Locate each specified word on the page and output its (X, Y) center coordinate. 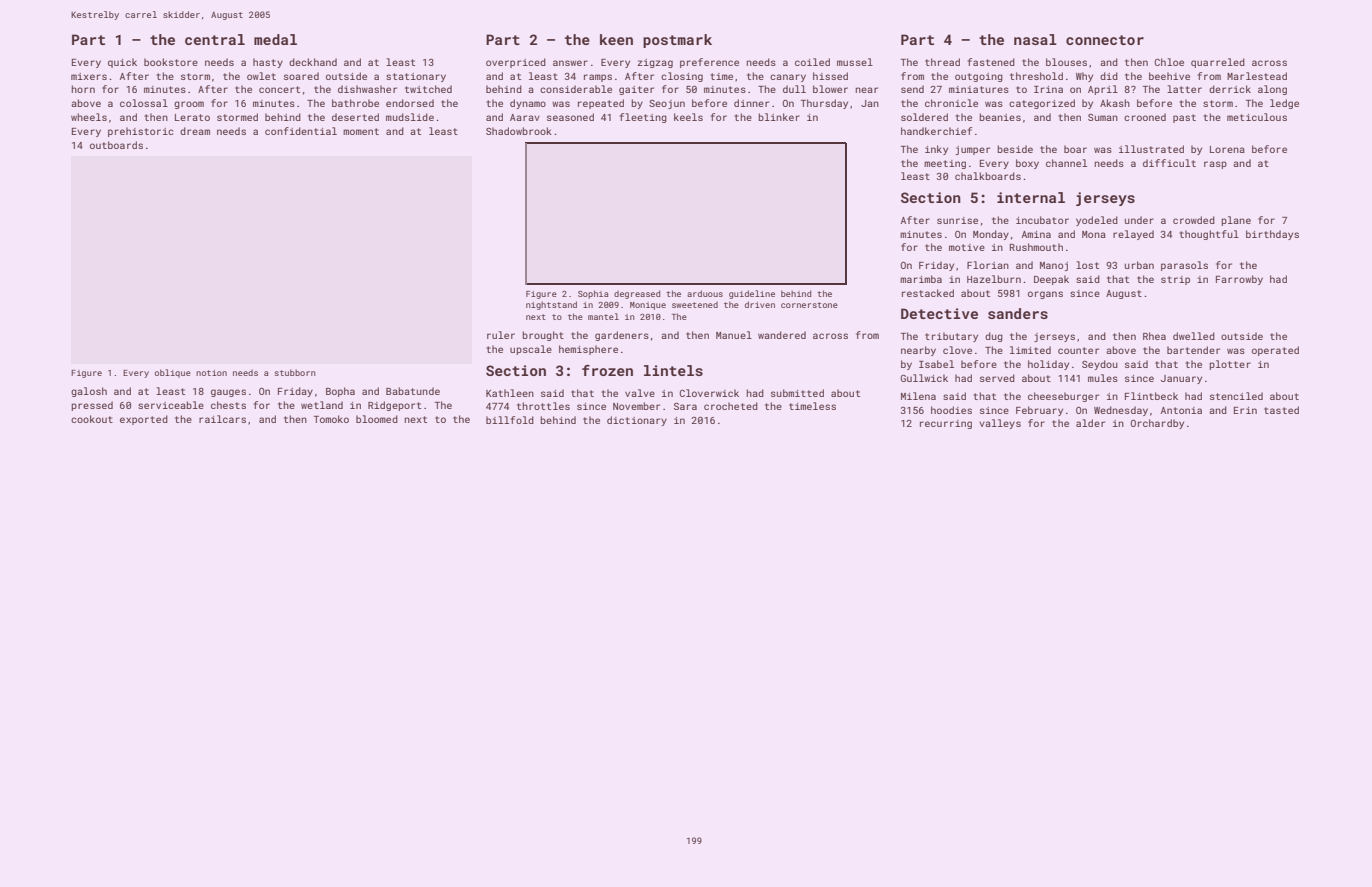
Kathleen (510, 393)
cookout (92, 419)
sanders (1018, 313)
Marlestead (1257, 76)
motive (967, 247)
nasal (1035, 39)
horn (83, 89)
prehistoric (140, 132)
